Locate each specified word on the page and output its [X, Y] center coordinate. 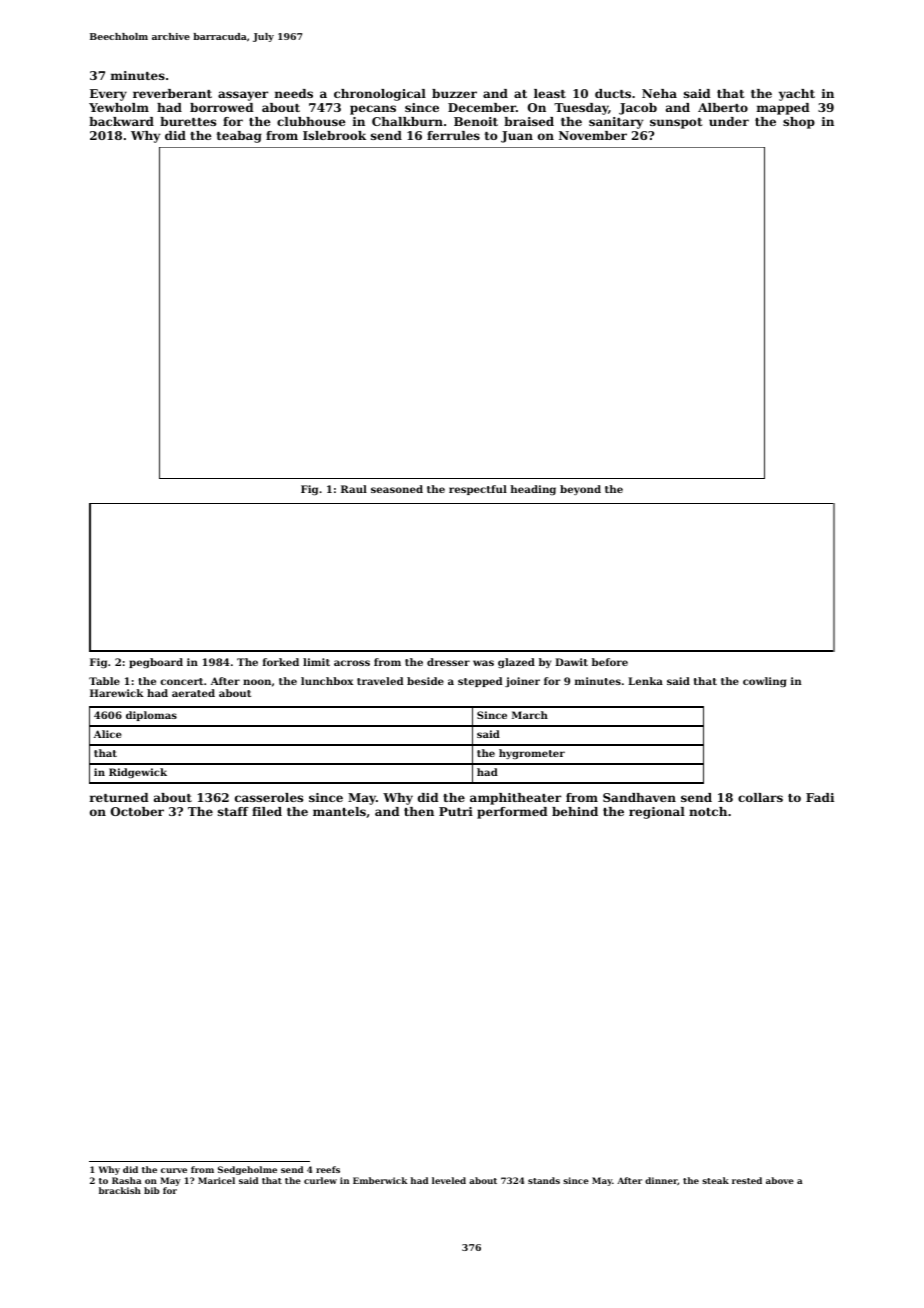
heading [533, 490]
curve [174, 1170]
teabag [239, 137]
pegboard [156, 663]
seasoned [397, 489]
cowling [764, 682]
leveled [449, 1180]
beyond [580, 490]
